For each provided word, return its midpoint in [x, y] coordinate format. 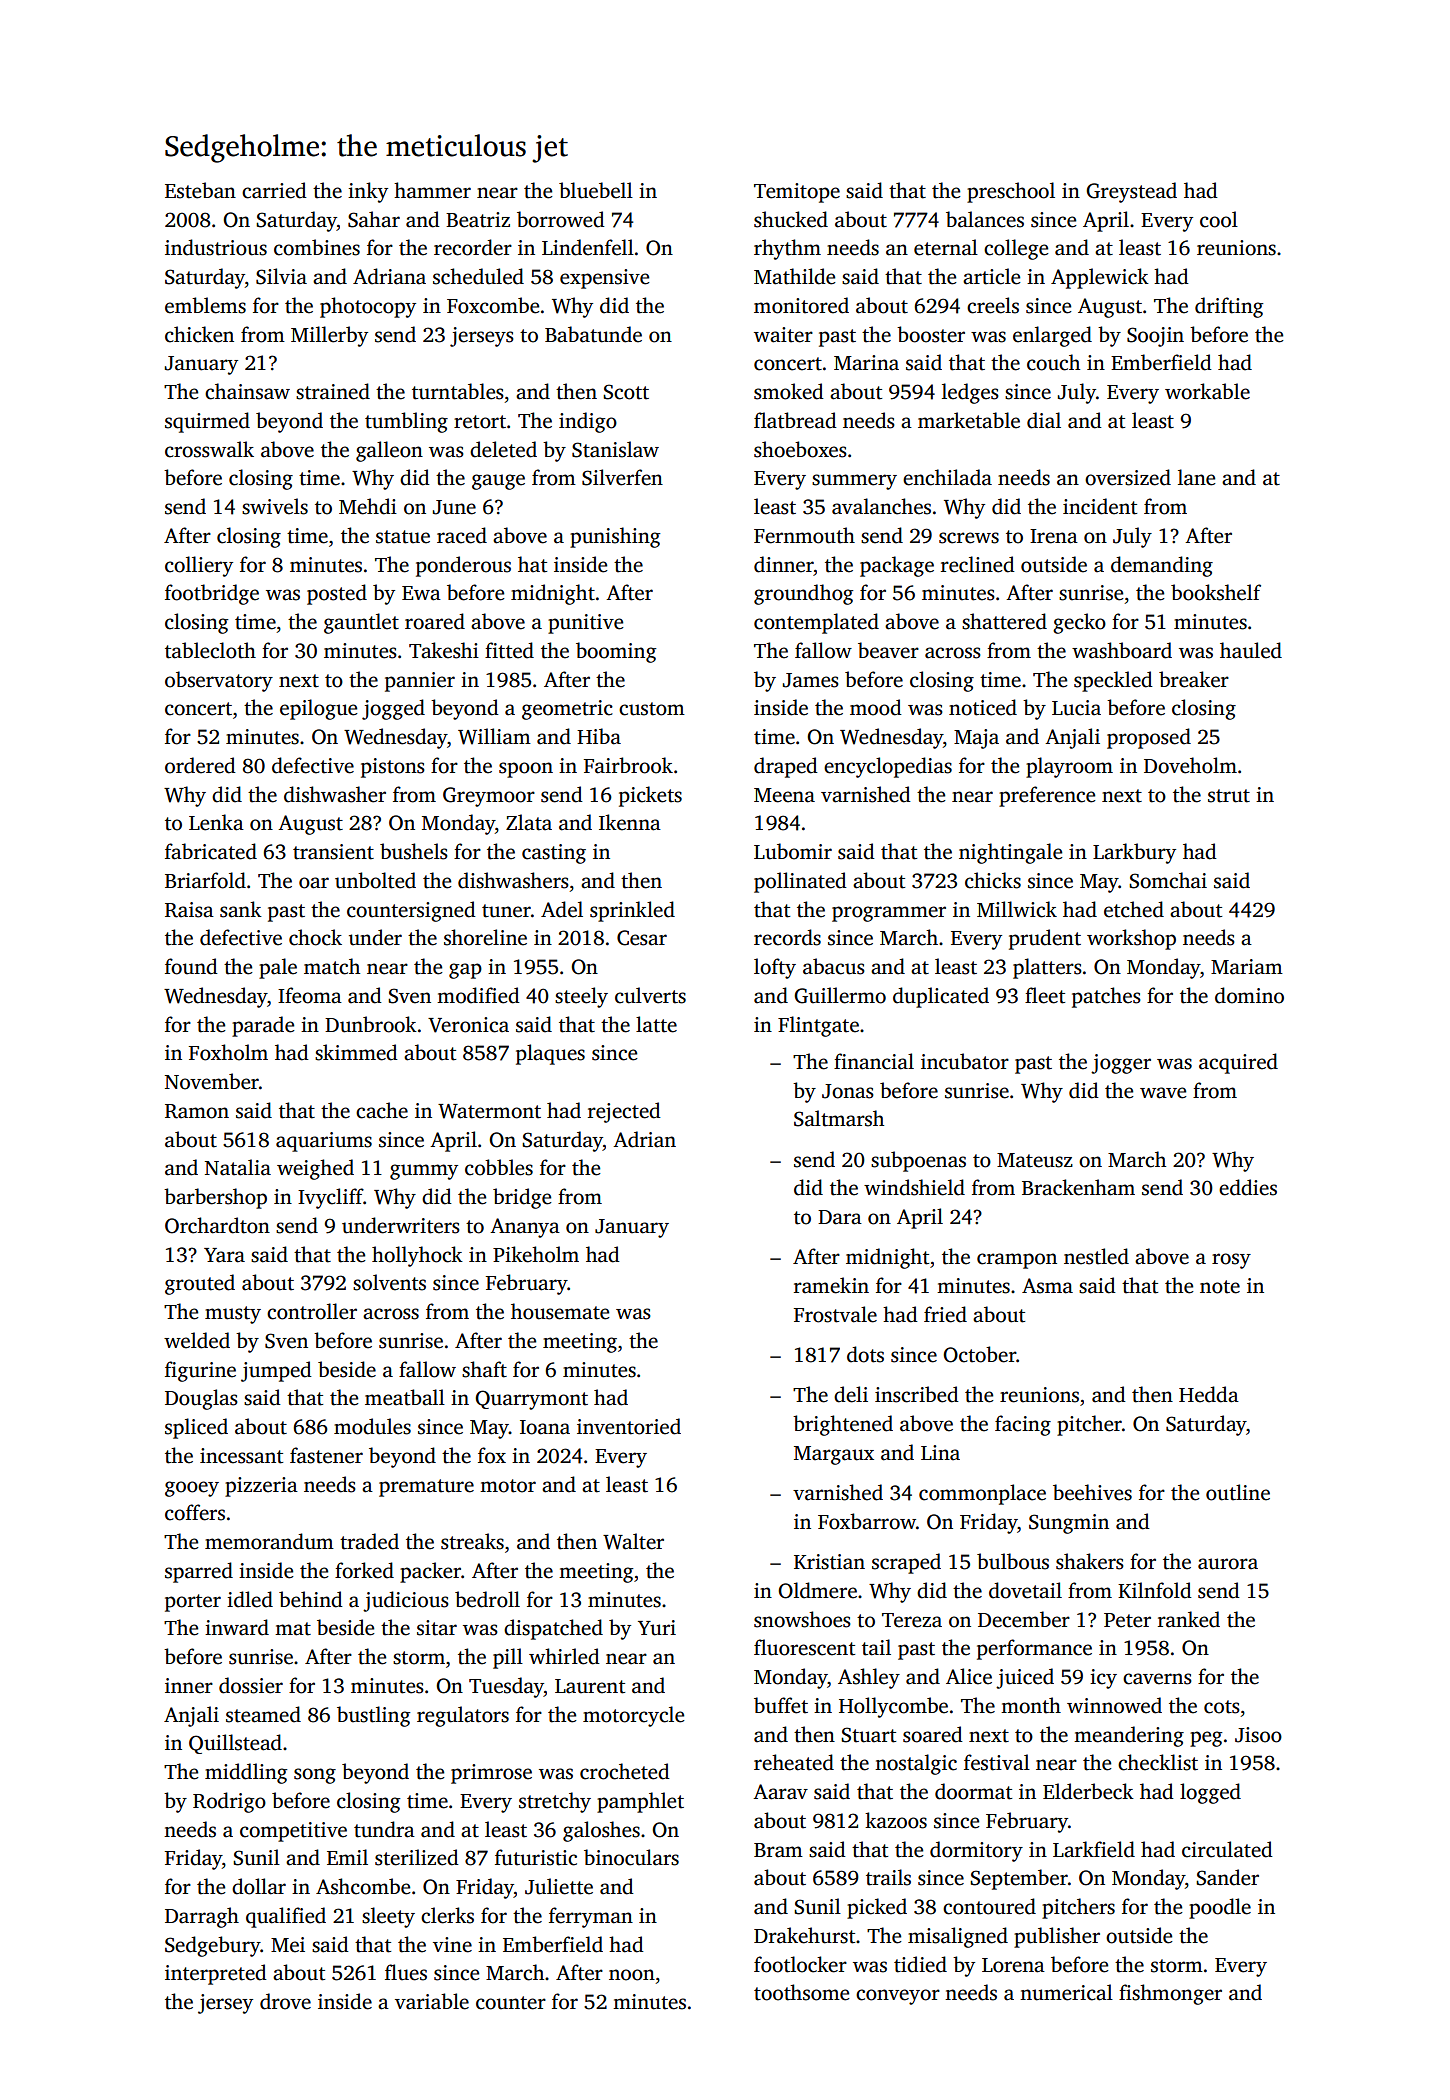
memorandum [269, 1541]
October [979, 1354]
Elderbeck [1088, 1791]
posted [337, 594]
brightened [843, 1425]
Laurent [590, 1686]
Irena [1054, 536]
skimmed [356, 1052]
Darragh [202, 1917]
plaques [550, 1054]
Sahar [374, 219]
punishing [615, 537]
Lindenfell [588, 247]
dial [1044, 420]
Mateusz [1035, 1160]
